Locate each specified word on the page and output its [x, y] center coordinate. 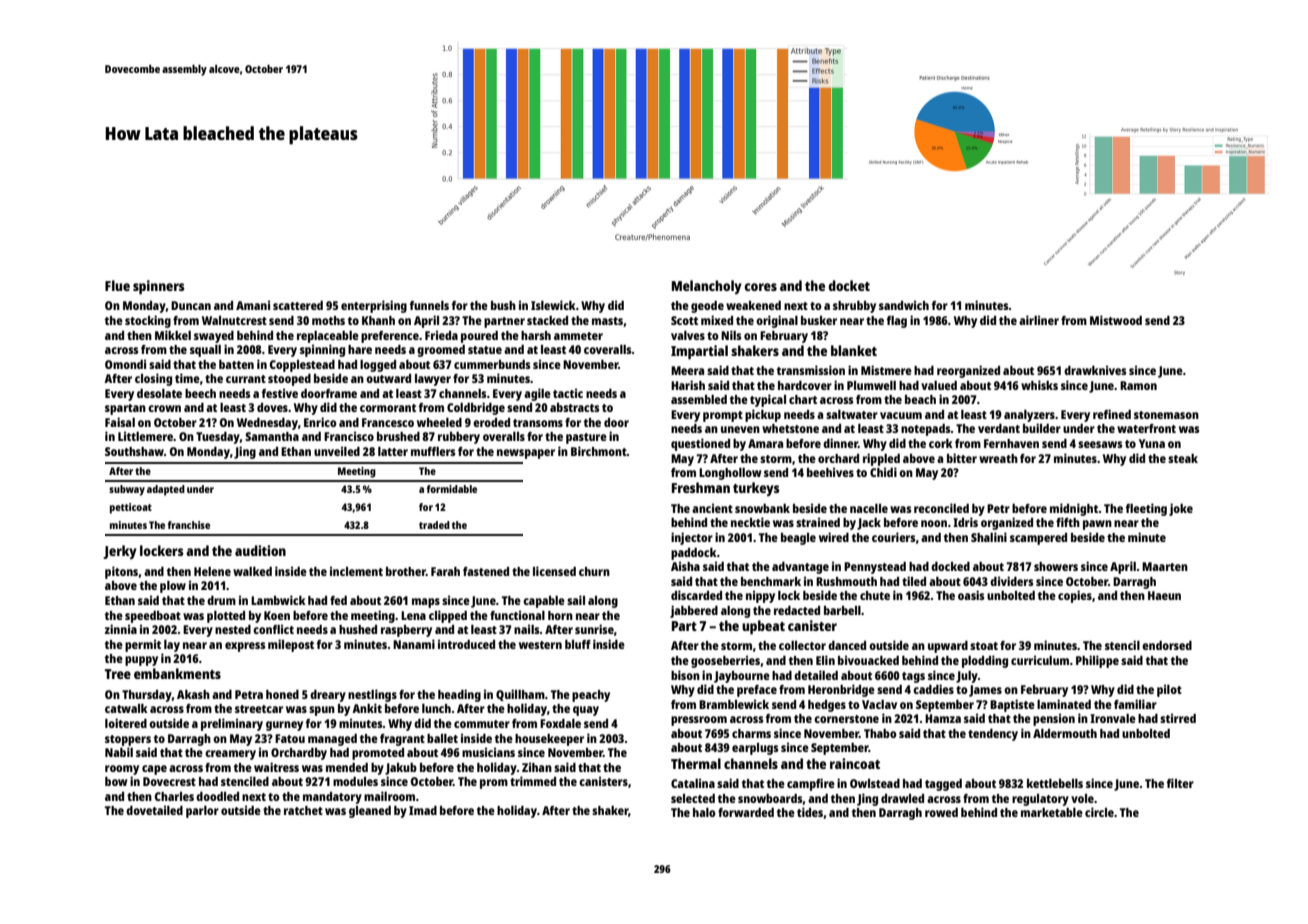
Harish [688, 385]
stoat [984, 646]
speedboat [153, 617]
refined [1112, 414]
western [540, 645]
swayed [214, 337]
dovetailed [154, 810]
